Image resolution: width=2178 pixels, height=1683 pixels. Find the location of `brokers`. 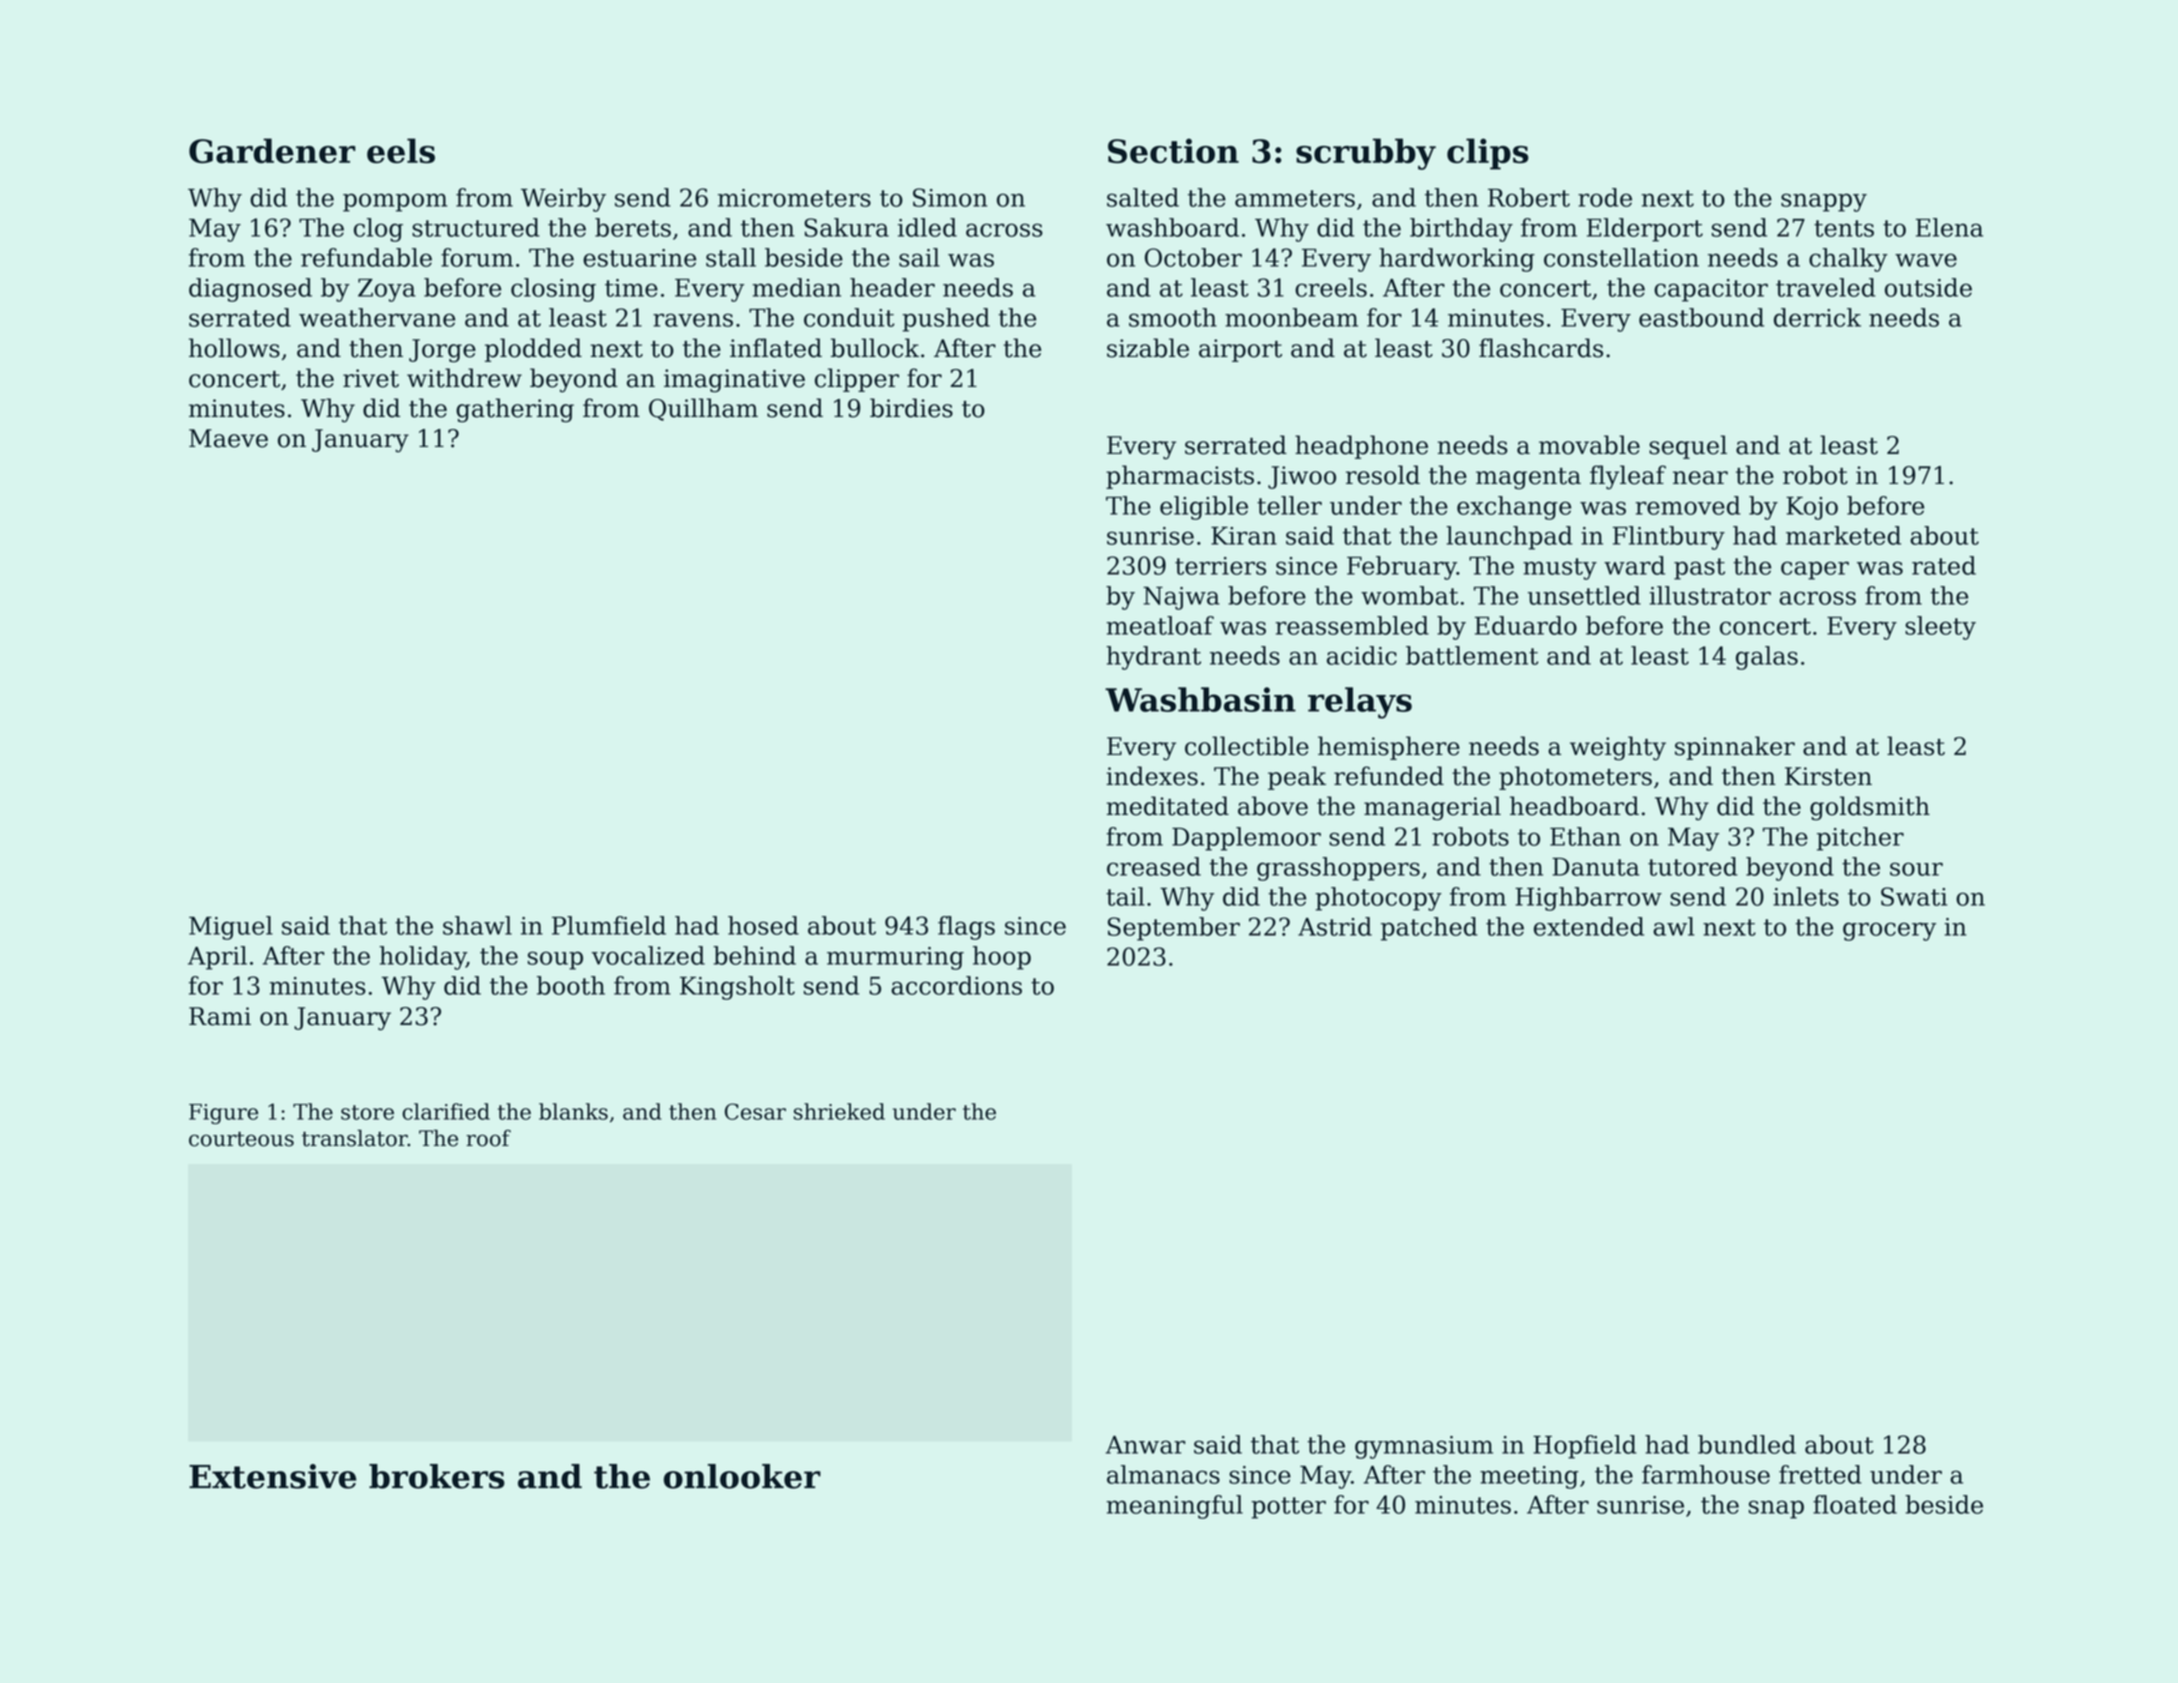

brokers is located at coordinates (437, 1476).
